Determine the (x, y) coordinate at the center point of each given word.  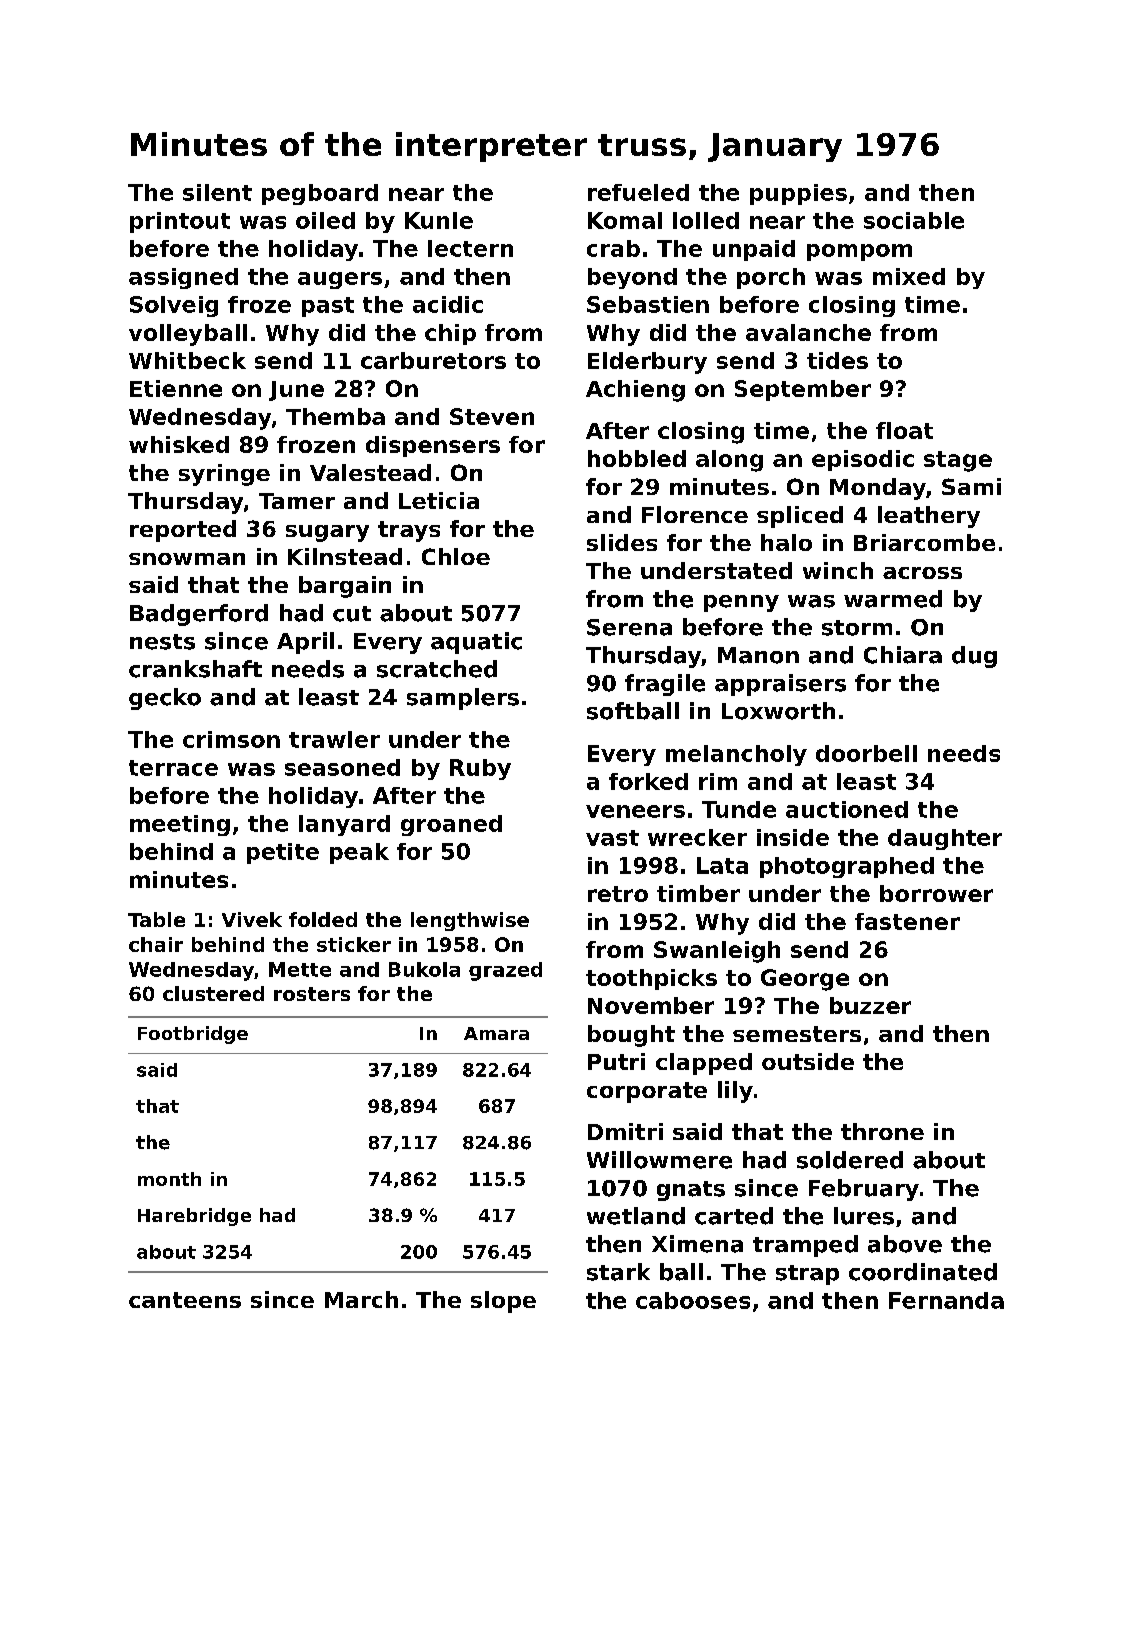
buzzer (870, 1005)
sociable (914, 220)
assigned (183, 278)
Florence (695, 514)
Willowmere (659, 1160)
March (361, 1299)
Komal (625, 220)
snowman (187, 559)
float (904, 430)
